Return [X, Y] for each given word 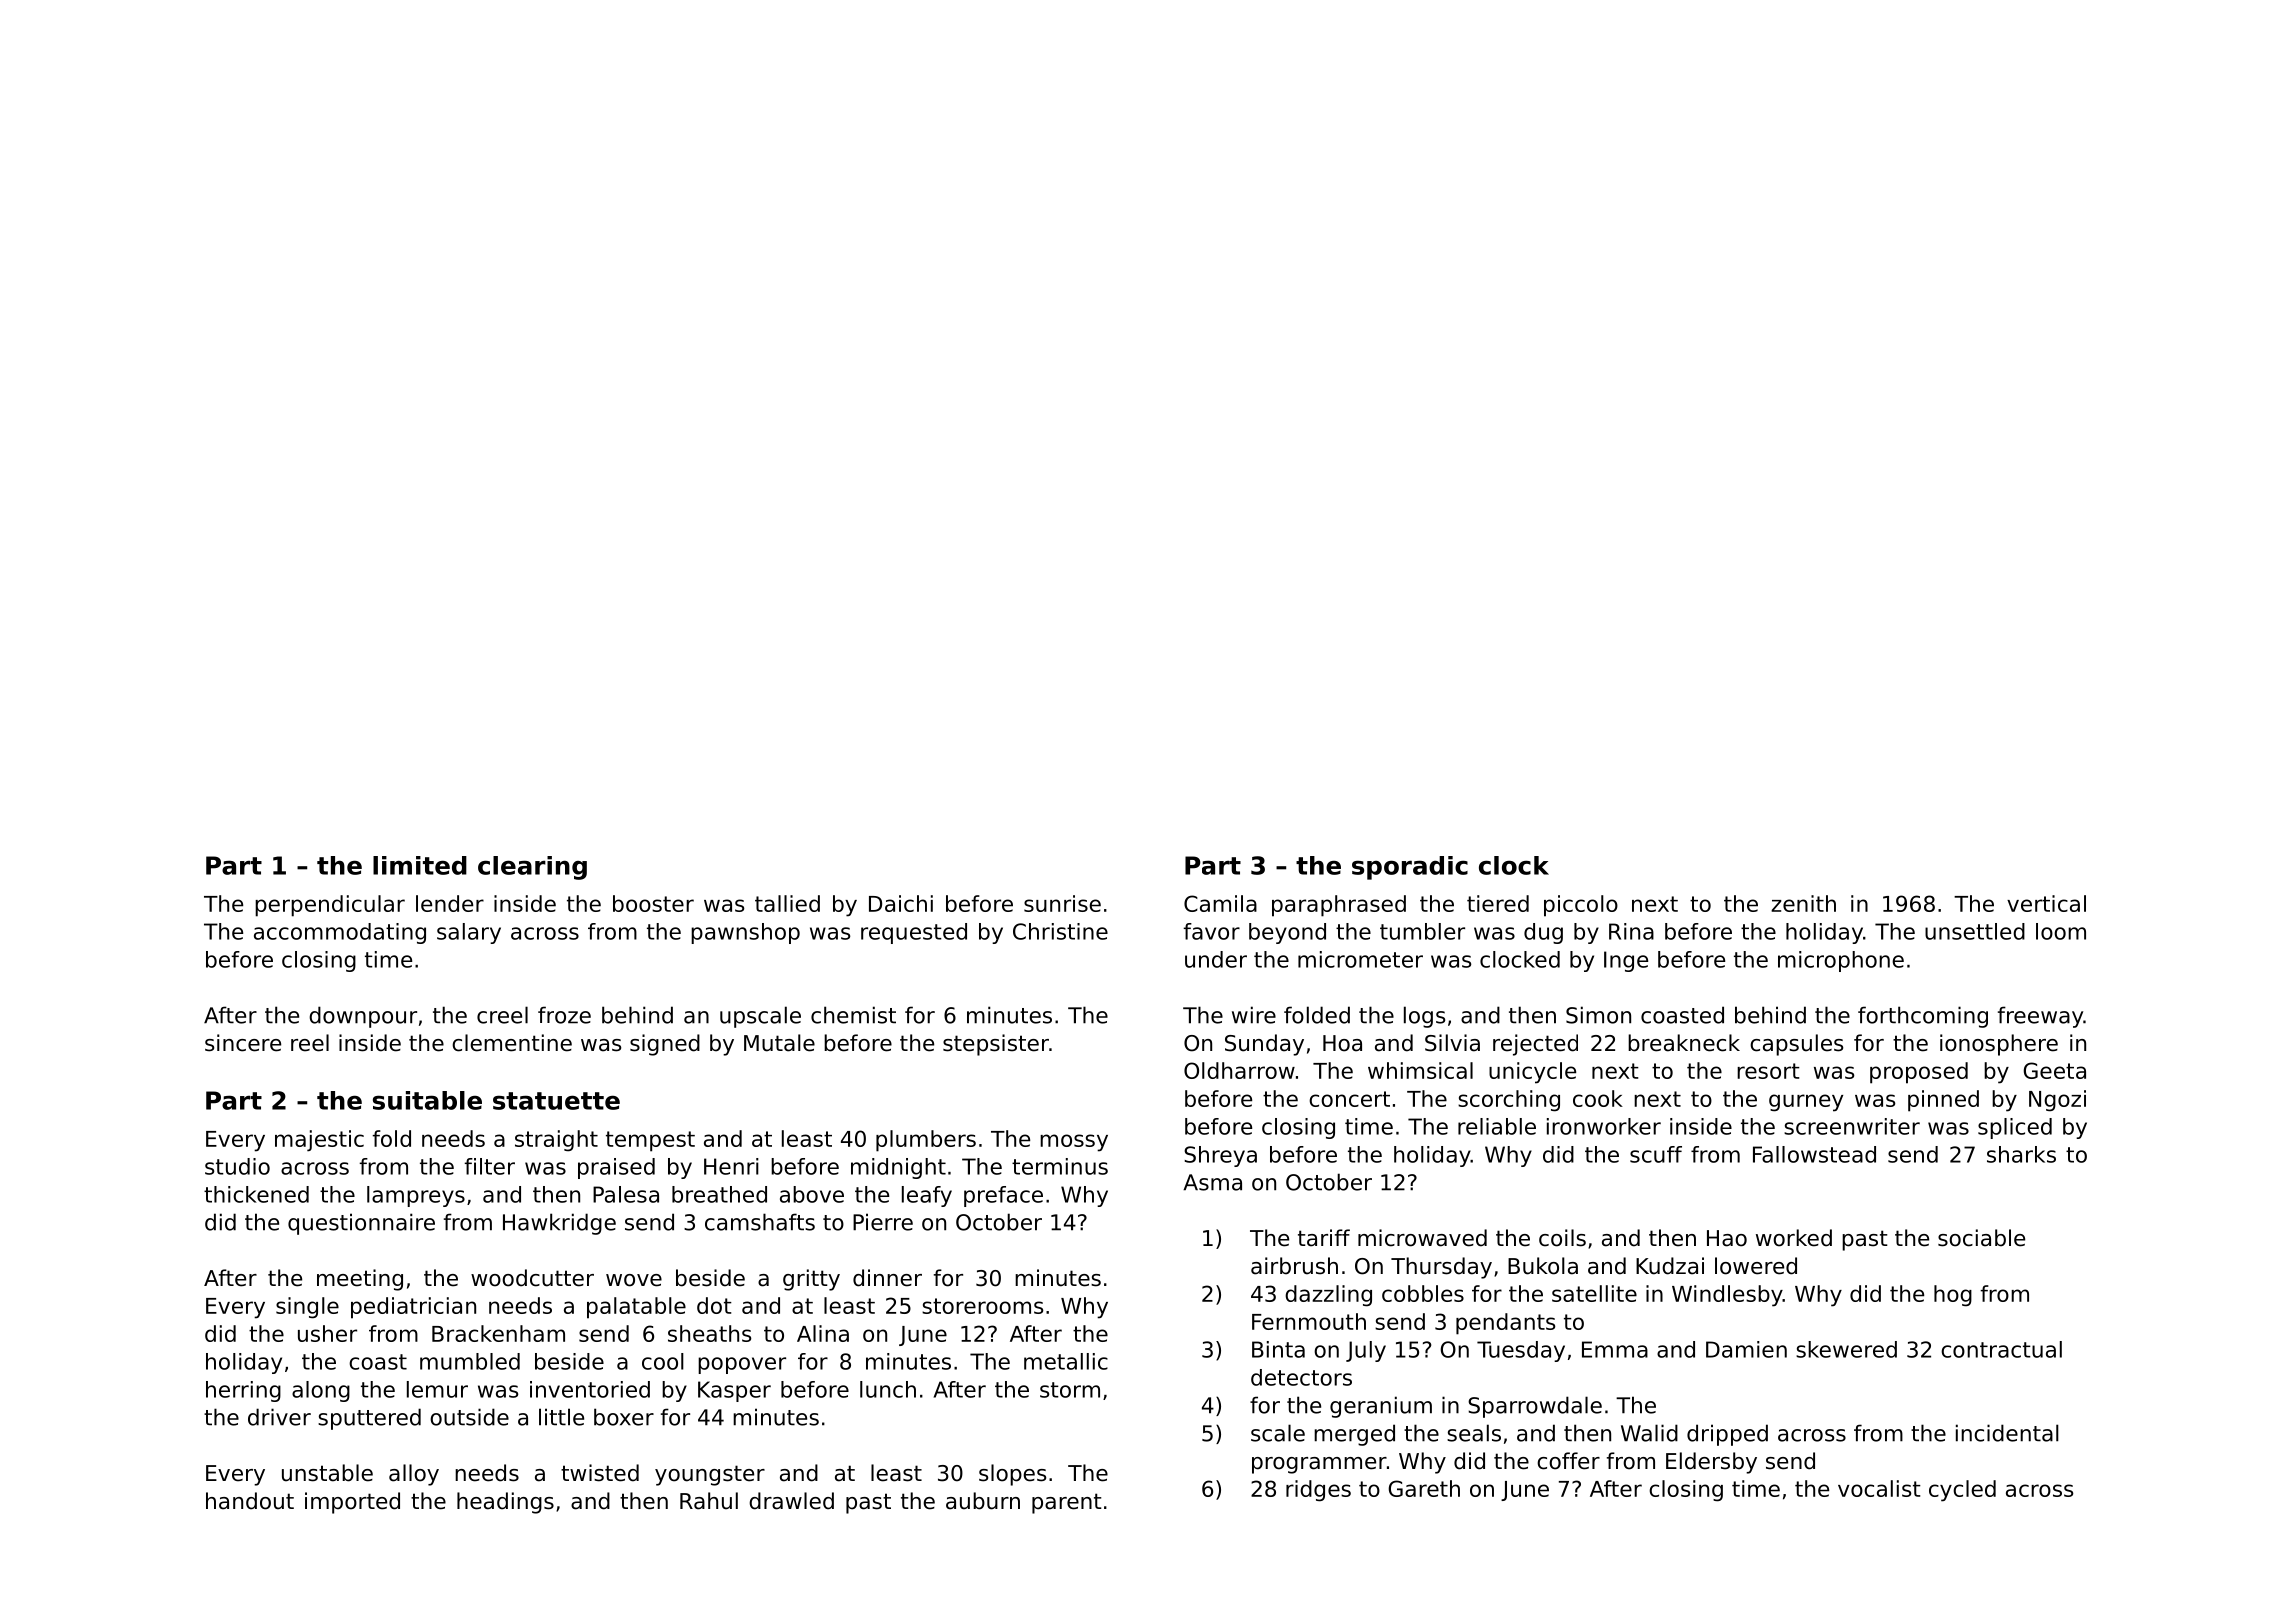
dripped [1727, 1435]
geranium [1381, 1407]
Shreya [1220, 1156]
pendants [1505, 1324]
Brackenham [498, 1333]
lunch [888, 1389]
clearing [532, 868]
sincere [243, 1043]
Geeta [2054, 1070]
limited [420, 865]
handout [250, 1501]
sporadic [1410, 868]
